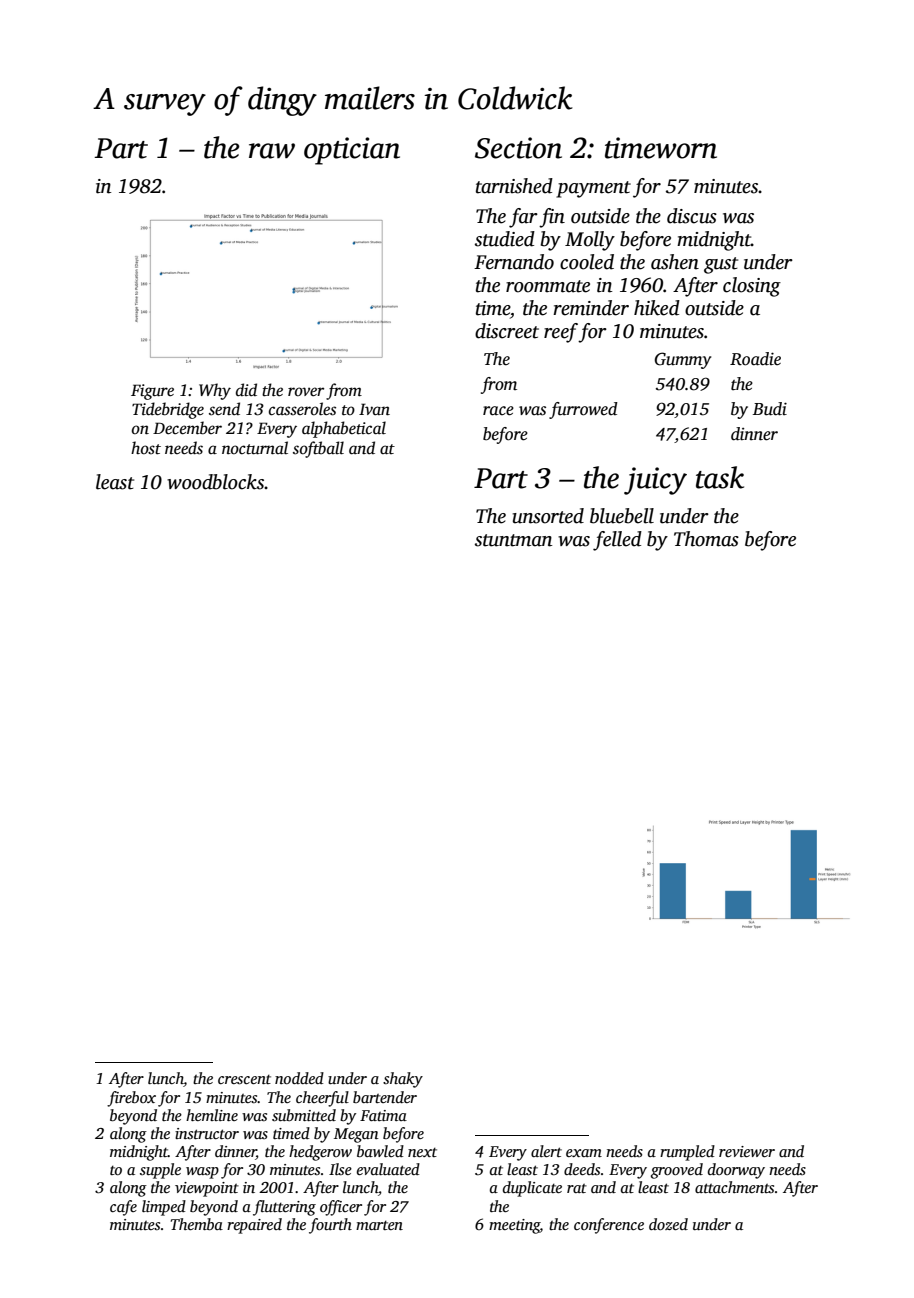 This image has height=1298, width=914. I want to click on optician, so click(352, 151).
